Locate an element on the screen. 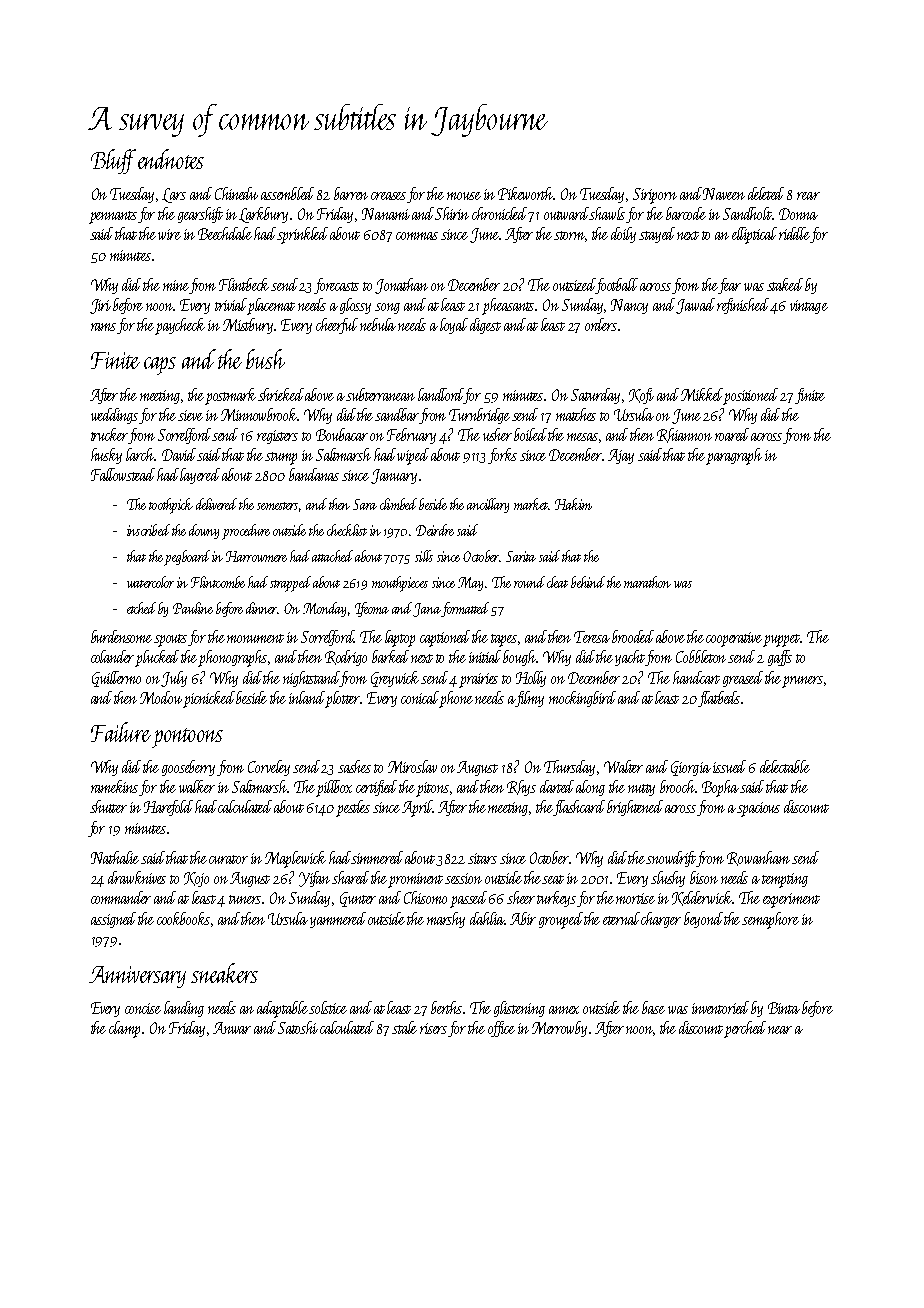  Miroslav is located at coordinates (412, 766).
